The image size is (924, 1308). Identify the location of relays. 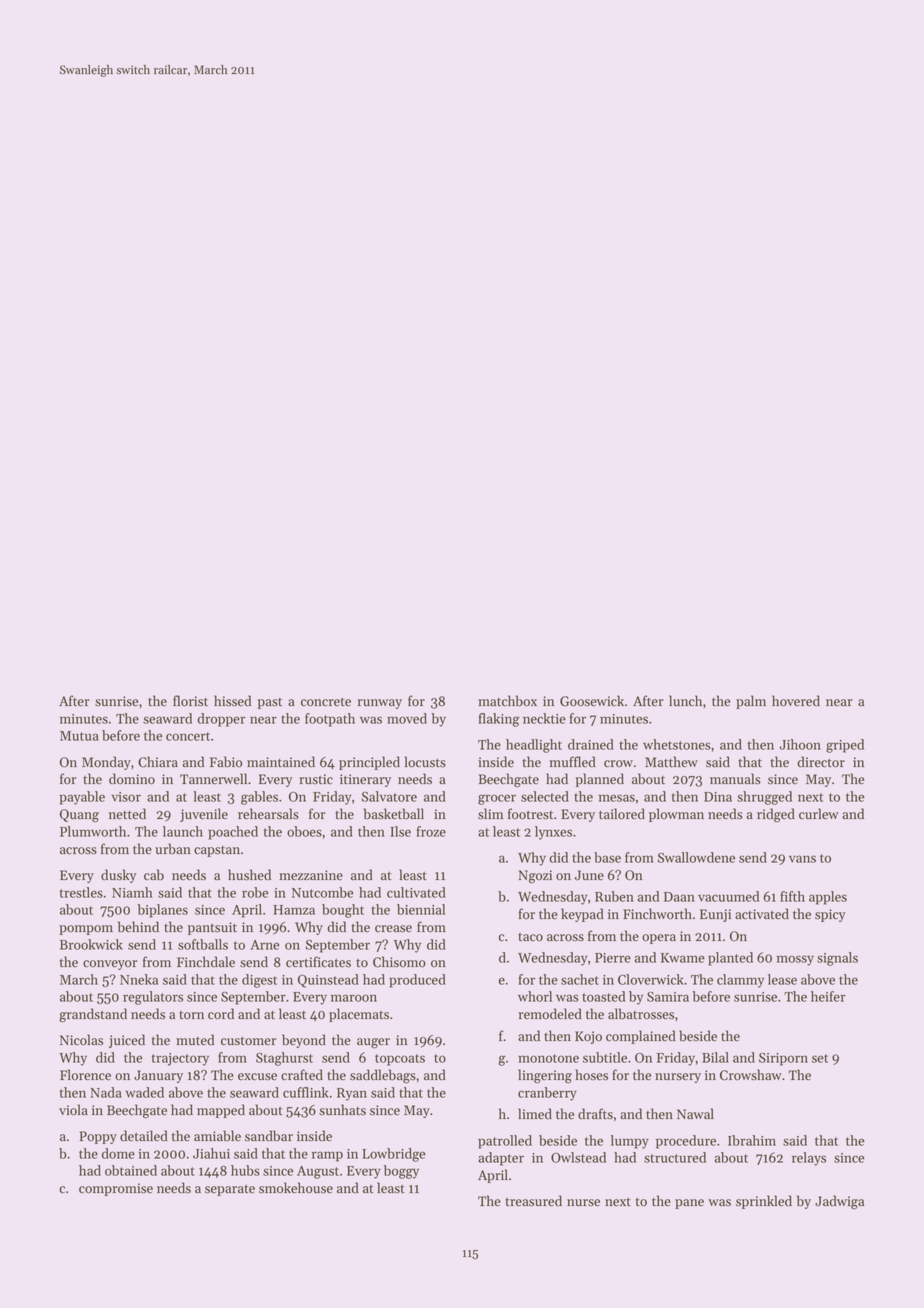
(809, 1159).
